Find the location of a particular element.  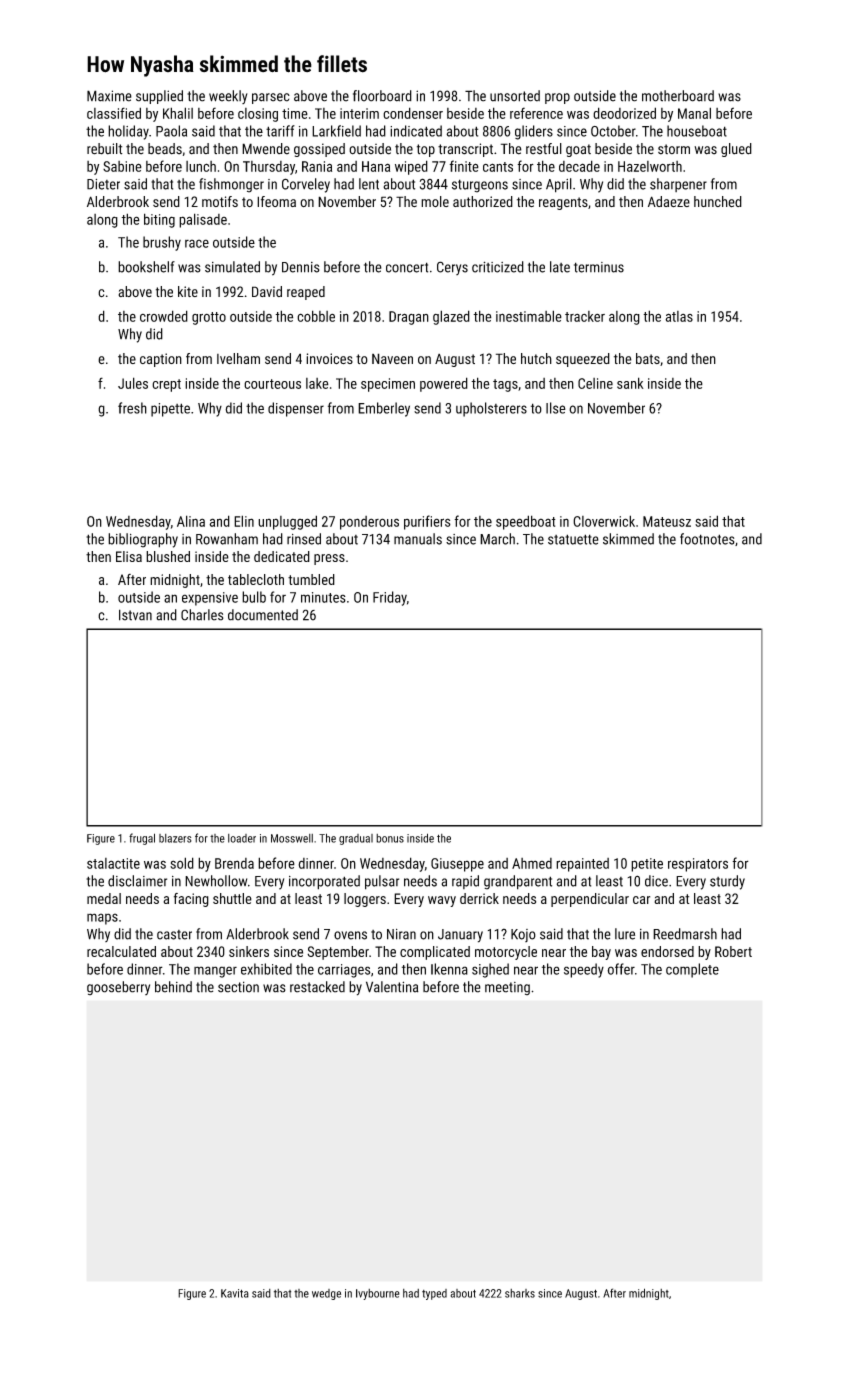

tracker is located at coordinates (585, 316).
